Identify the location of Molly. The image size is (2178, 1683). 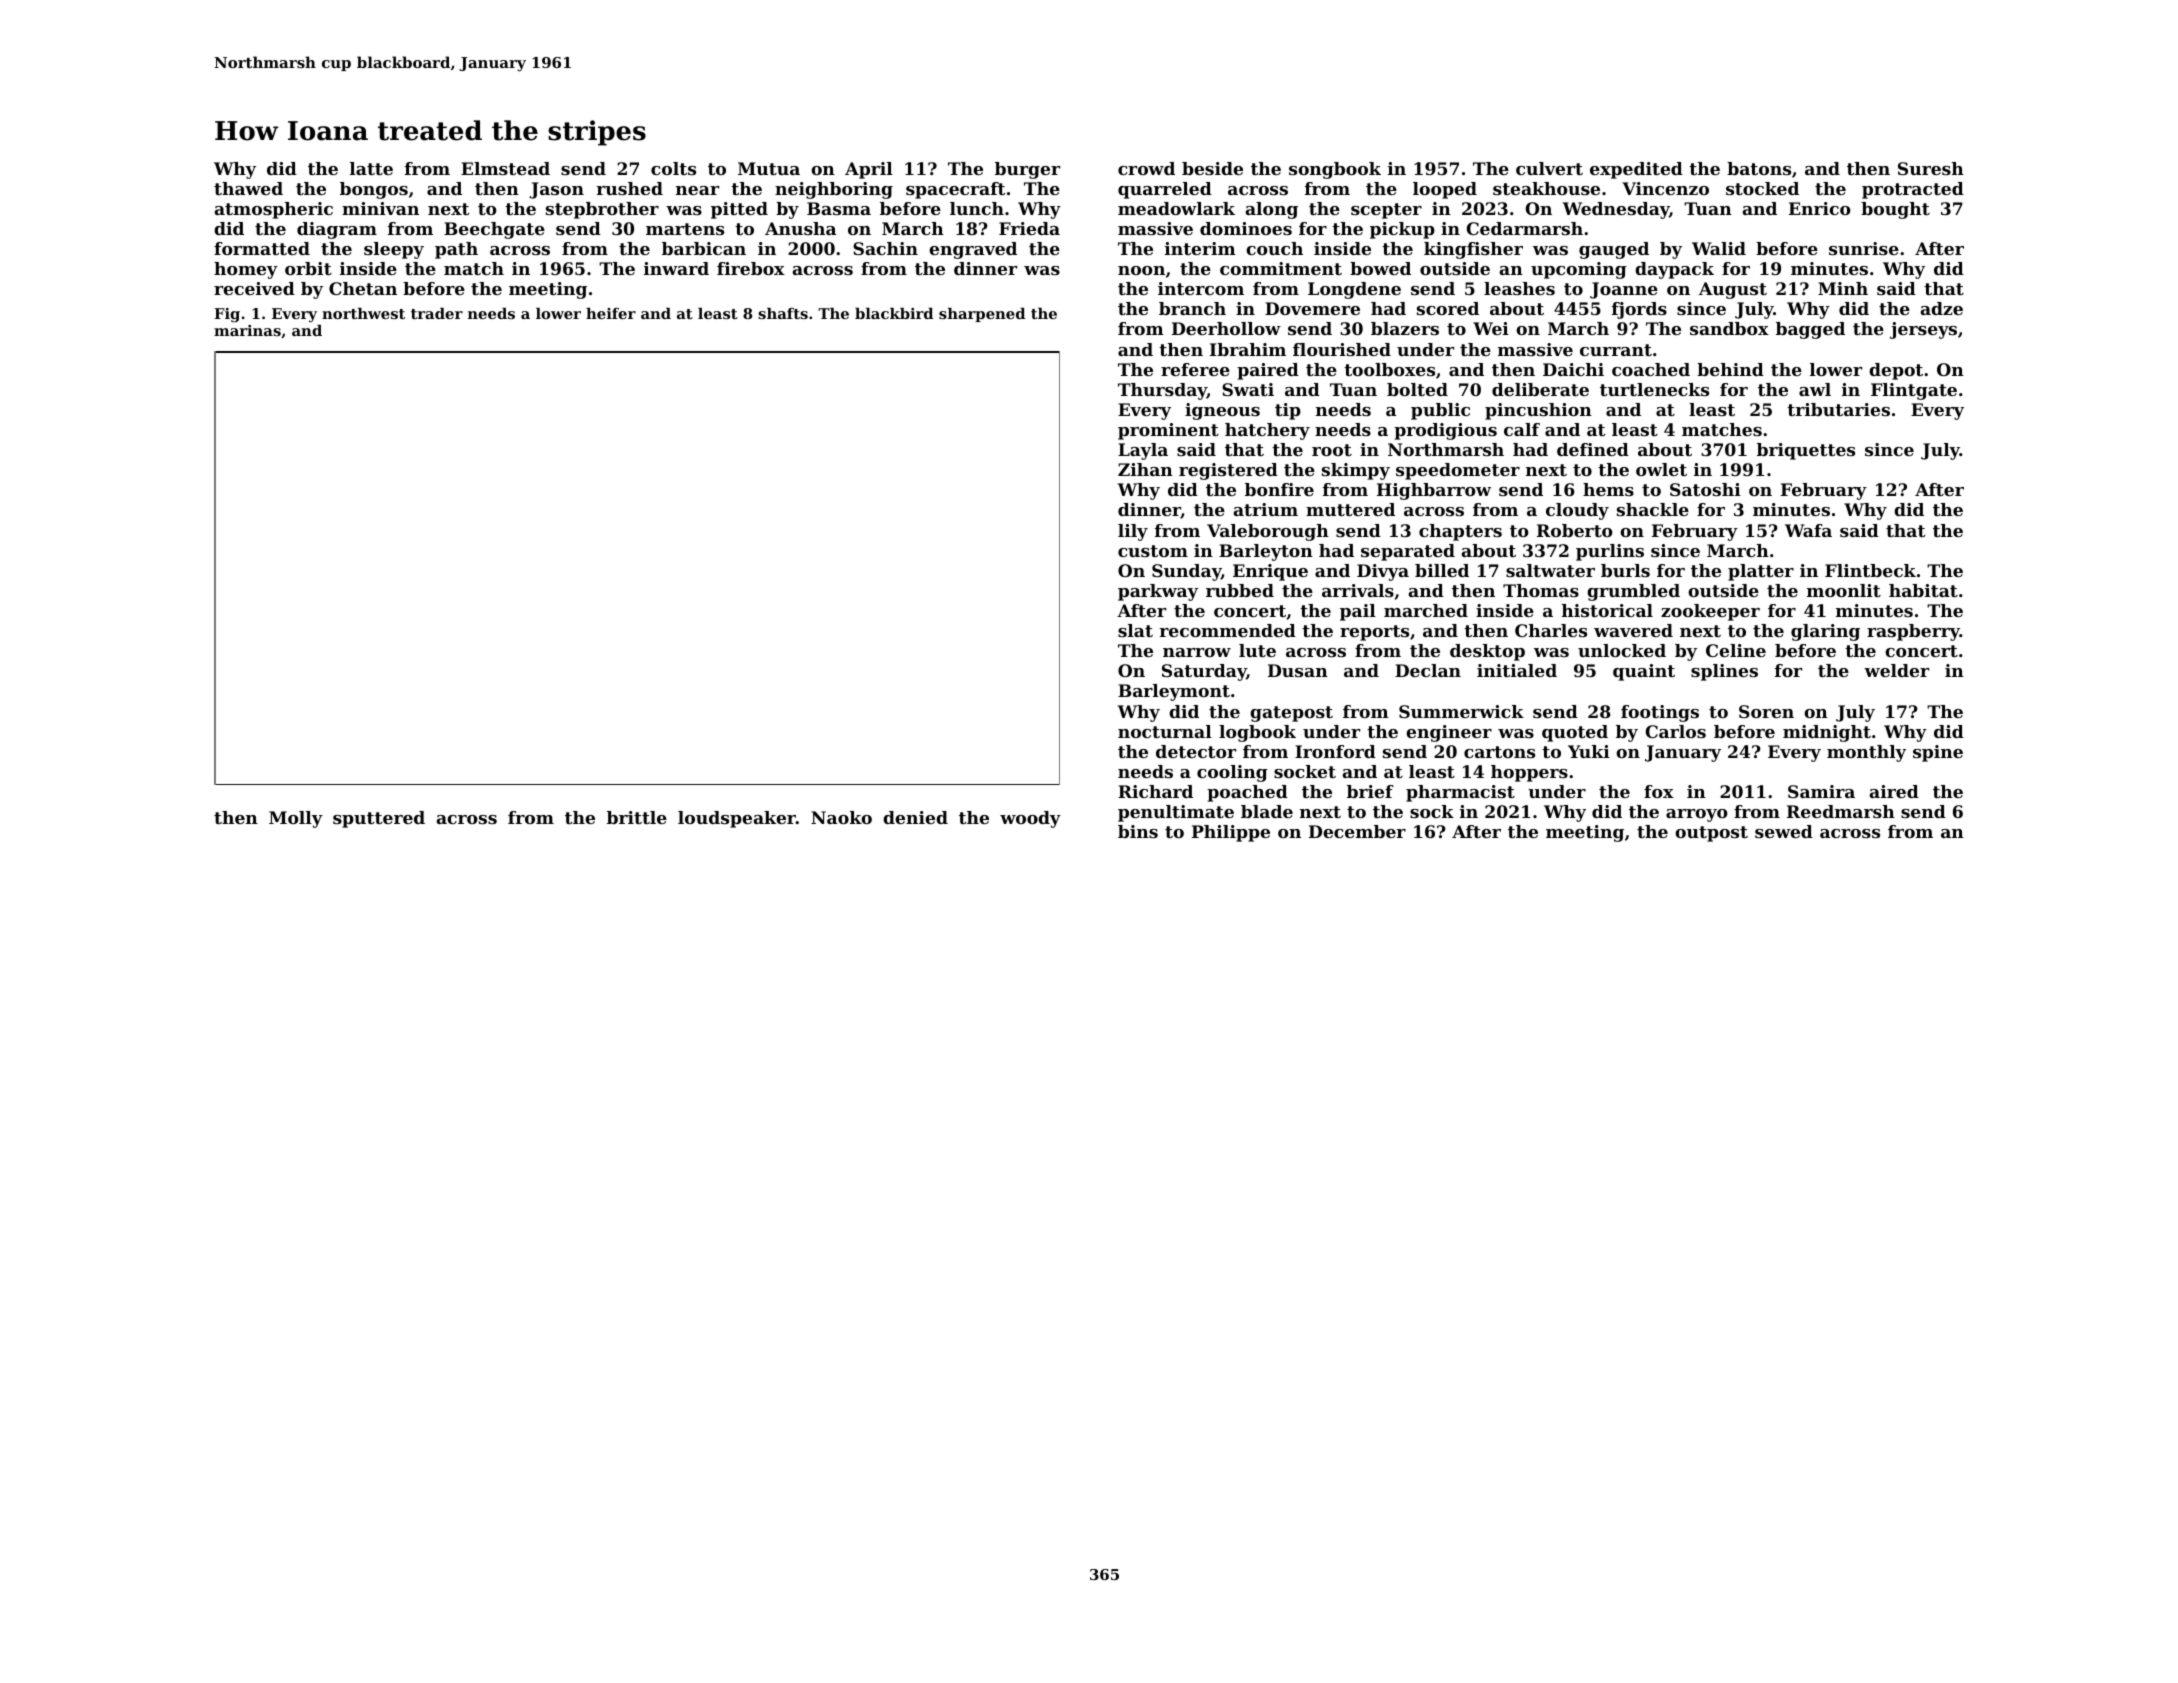
(296, 819).
